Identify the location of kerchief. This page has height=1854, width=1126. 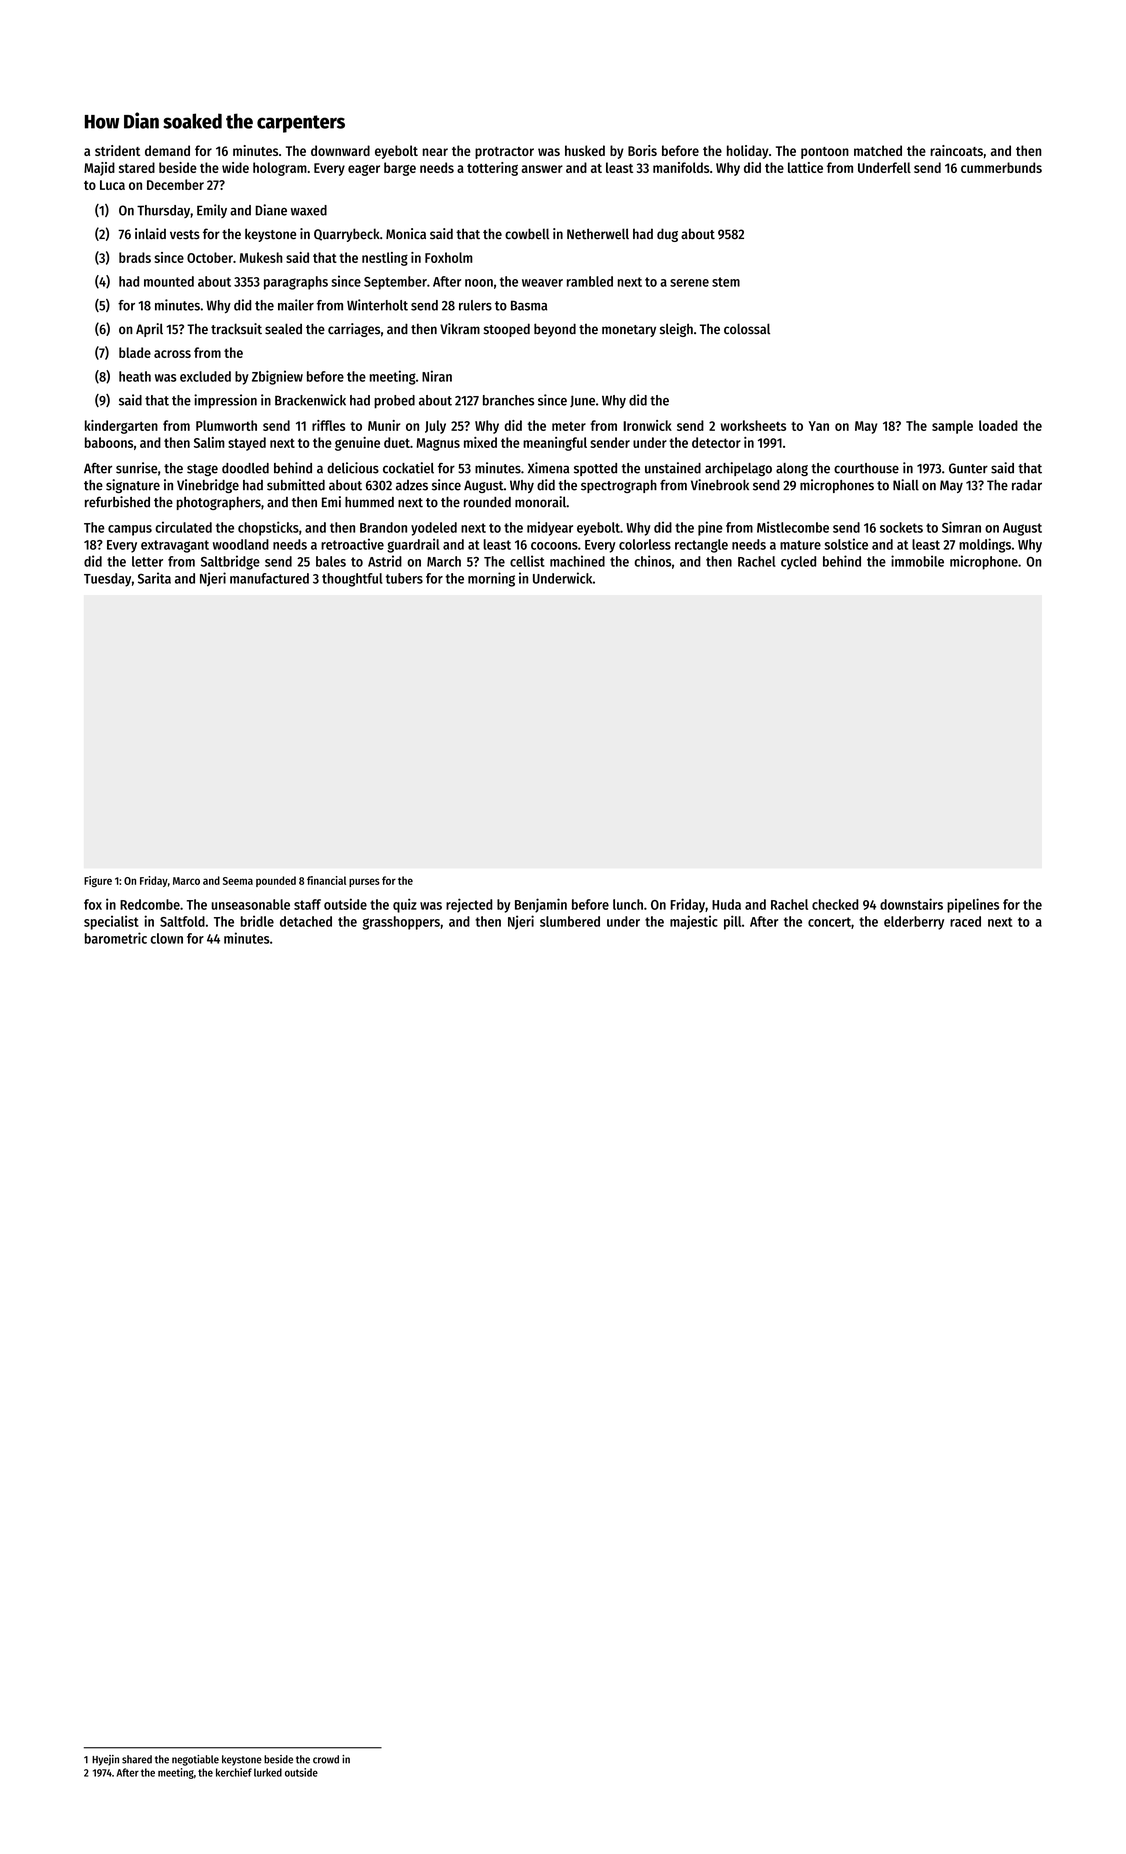
(234, 1772).
